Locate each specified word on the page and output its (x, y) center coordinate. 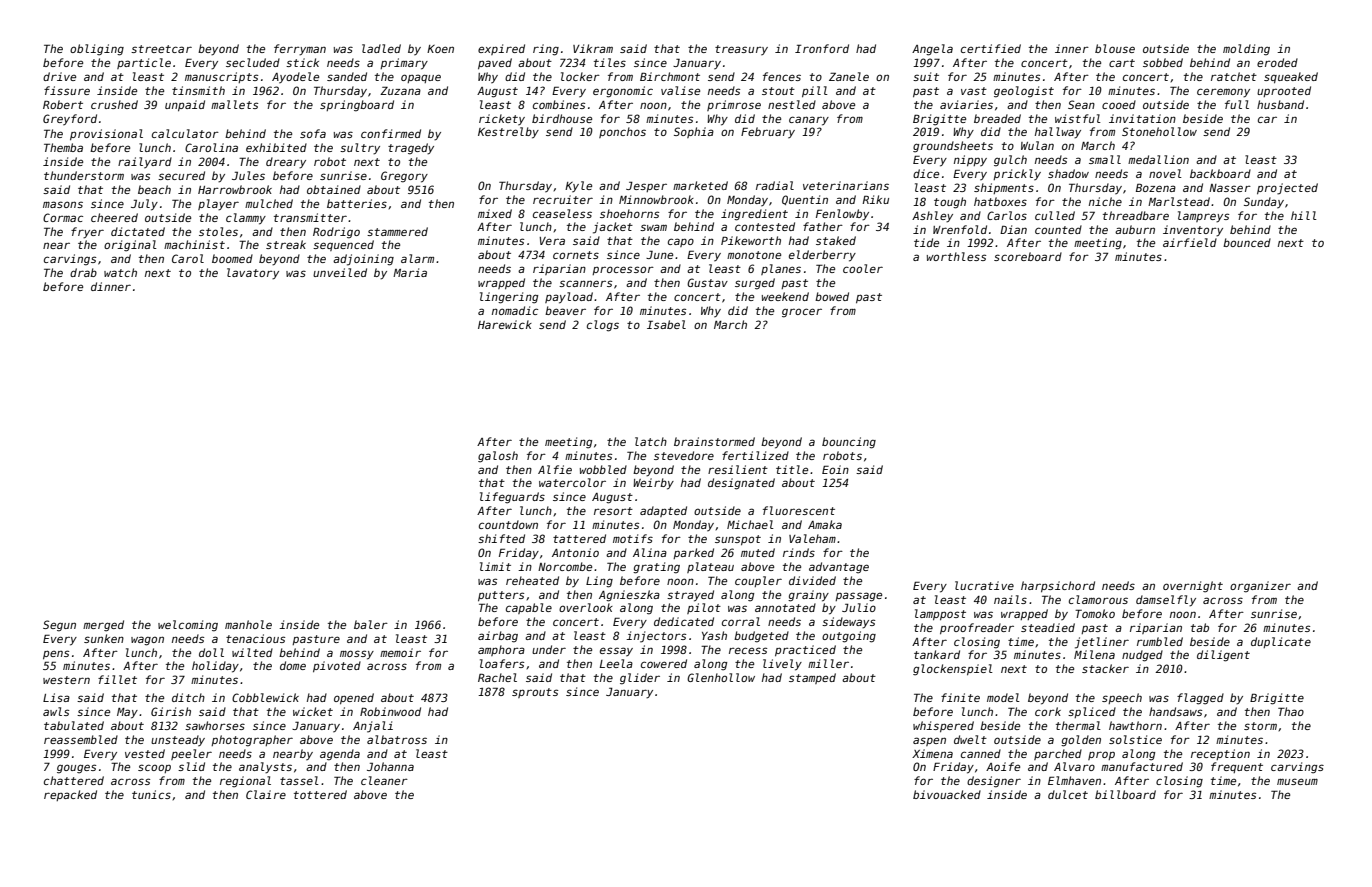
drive (59, 76)
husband (1280, 104)
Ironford (822, 48)
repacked (70, 795)
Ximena (932, 753)
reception (1220, 754)
